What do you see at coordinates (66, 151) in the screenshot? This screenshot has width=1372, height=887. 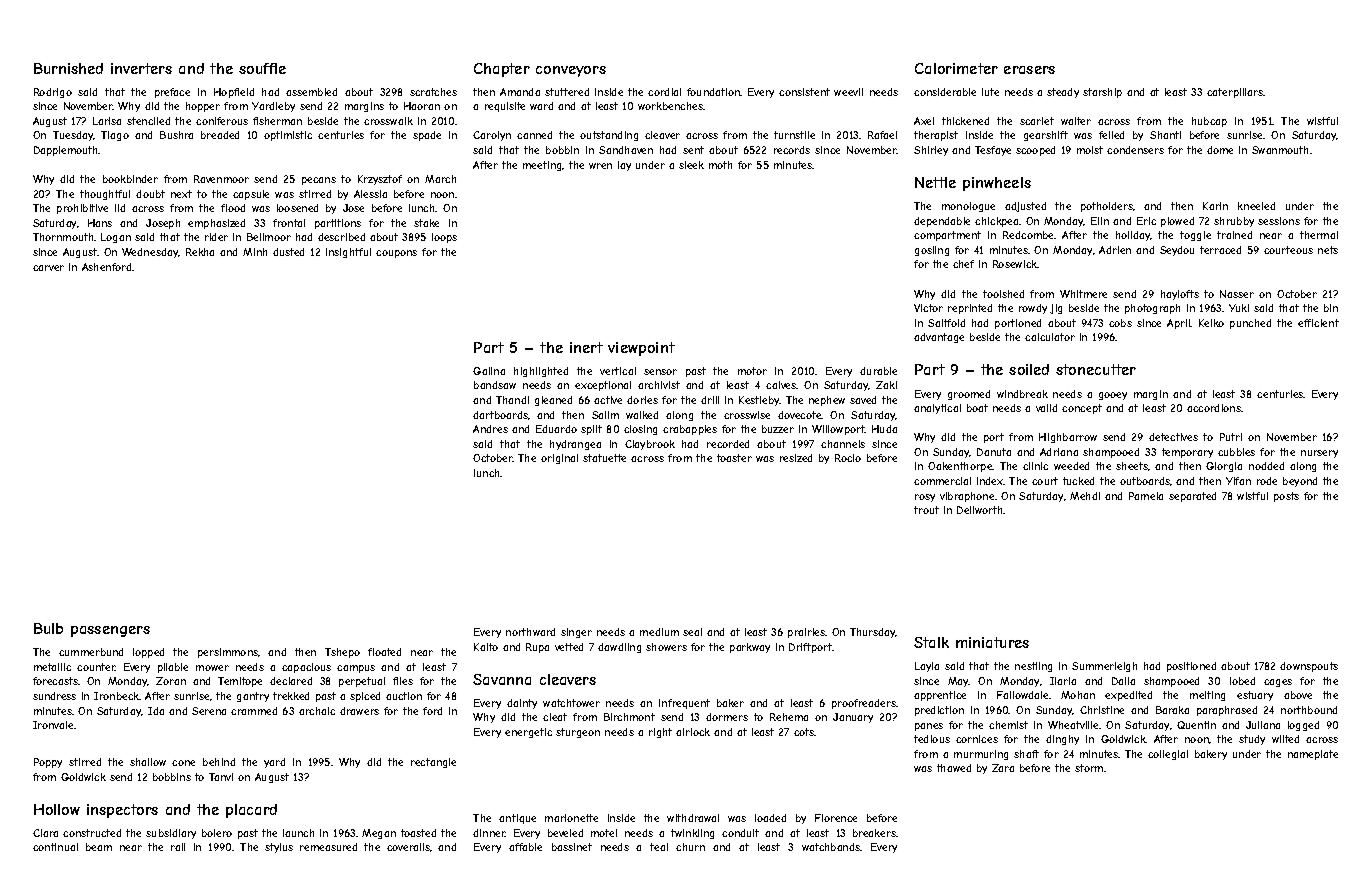 I see `Dapplemouth` at bounding box center [66, 151].
